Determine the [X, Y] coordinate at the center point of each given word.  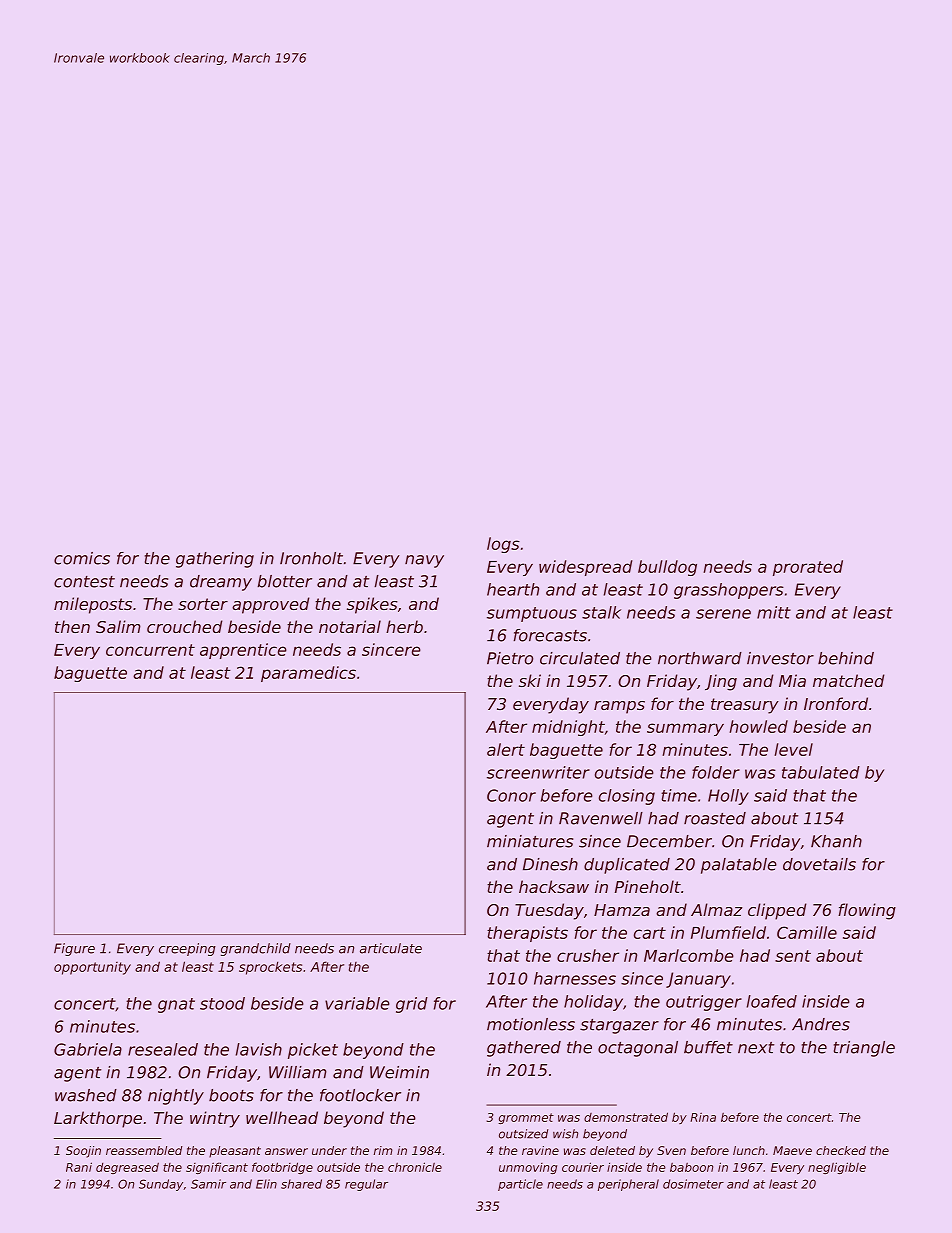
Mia [792, 680]
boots [231, 1095]
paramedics [308, 674]
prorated [808, 568]
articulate [391, 948]
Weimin [399, 1072]
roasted [715, 818]
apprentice [243, 651]
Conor [511, 795]
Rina [703, 1117]
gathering [215, 560]
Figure [74, 949]
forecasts [550, 635]
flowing [867, 911]
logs [503, 545]
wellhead [282, 1117]
